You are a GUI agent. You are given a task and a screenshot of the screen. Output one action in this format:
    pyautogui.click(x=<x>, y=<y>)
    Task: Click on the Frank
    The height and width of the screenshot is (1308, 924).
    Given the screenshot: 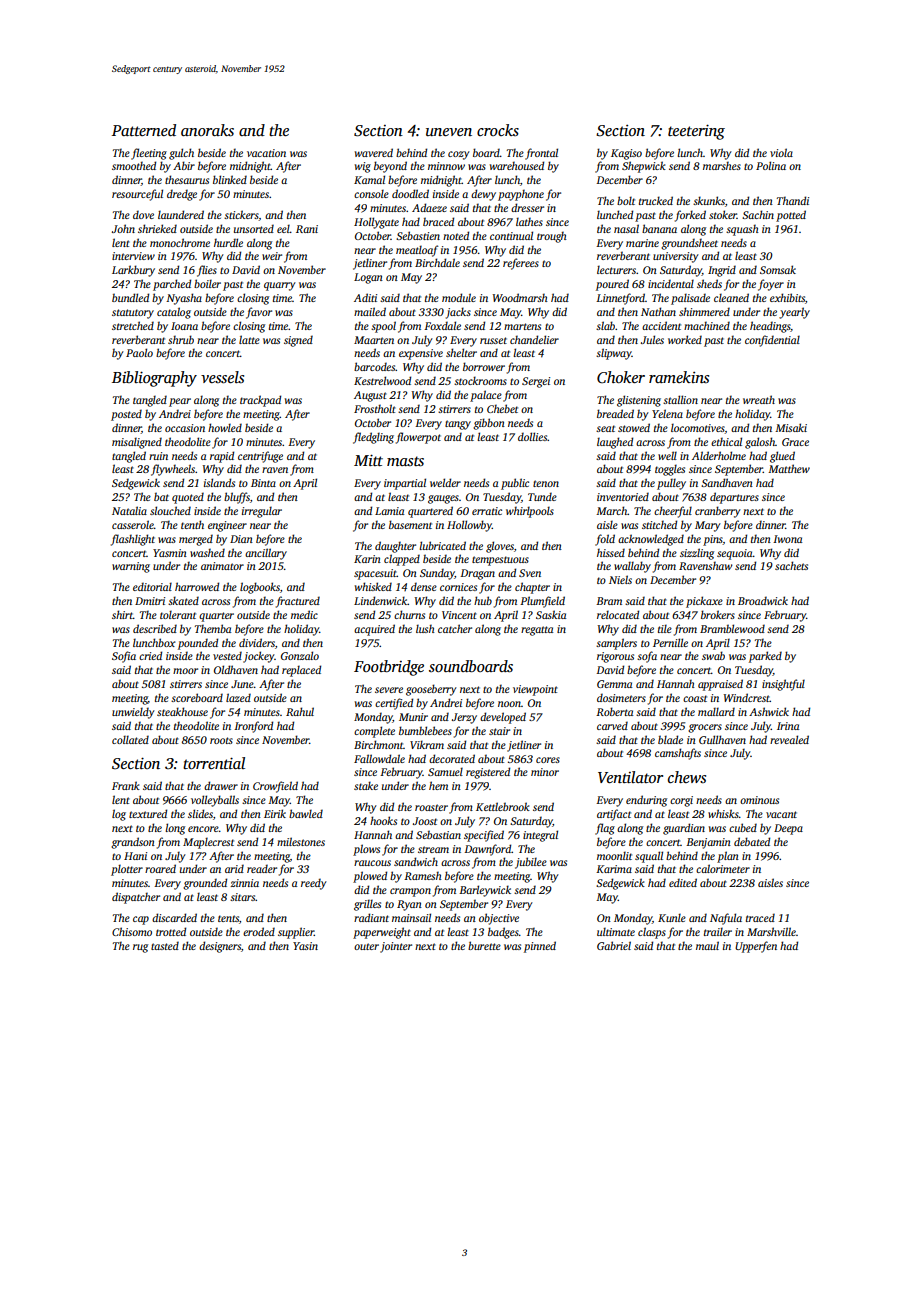 What is the action you would take?
    pyautogui.click(x=126, y=785)
